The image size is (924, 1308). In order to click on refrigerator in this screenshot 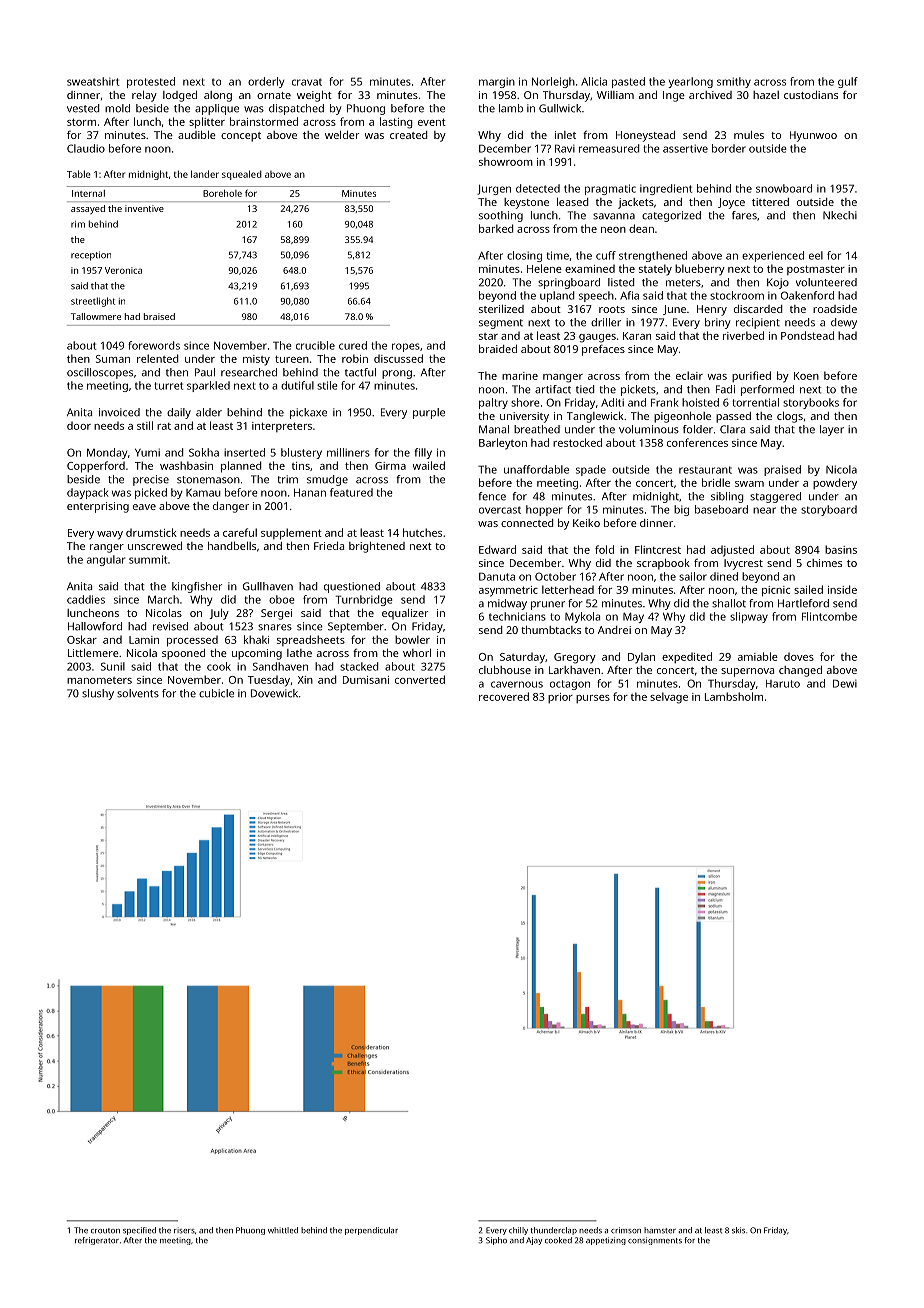, I will do `click(97, 1241)`.
